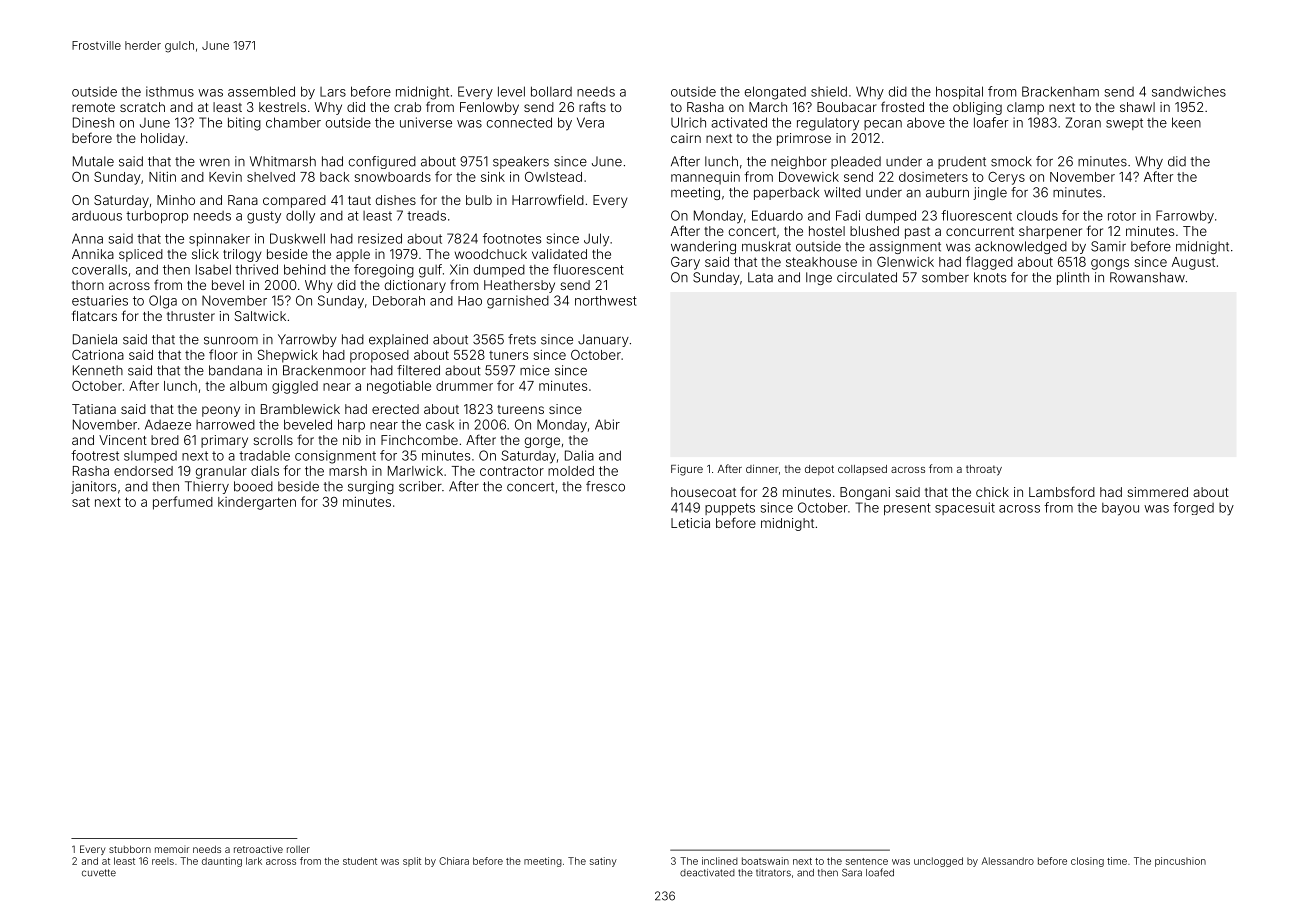  I want to click on Rowanshaw, so click(1147, 277).
